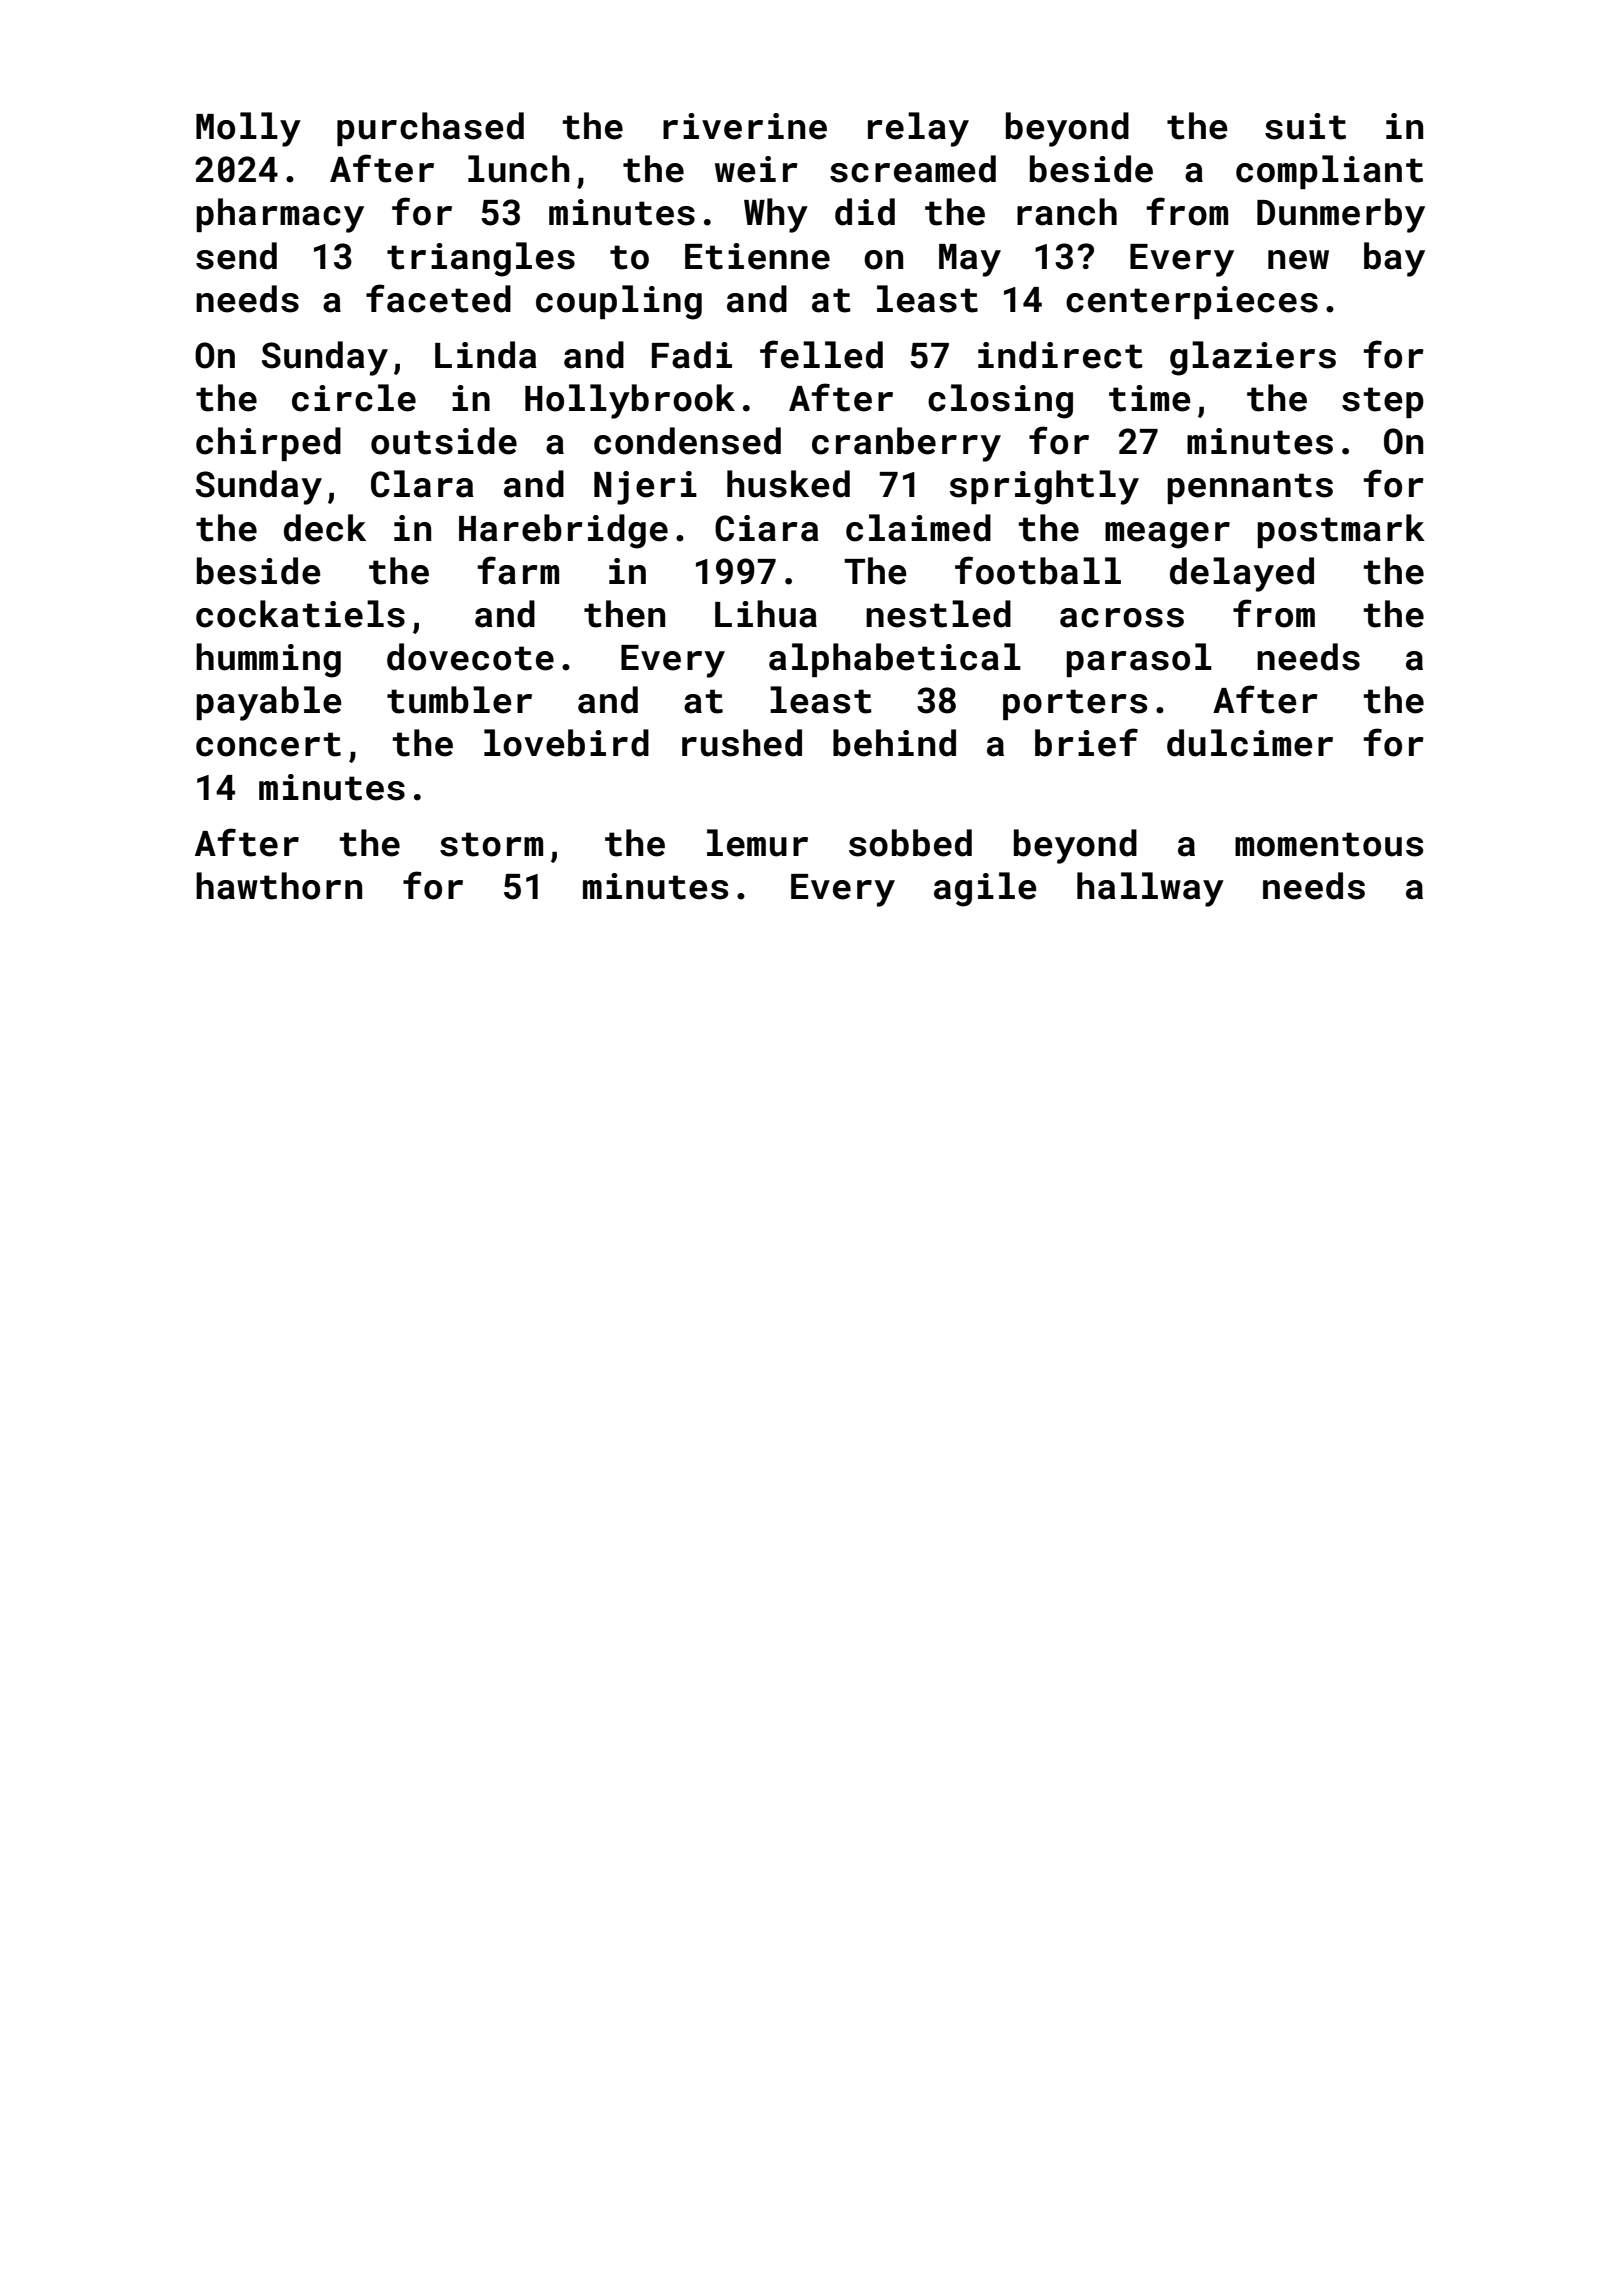 The width and height of the screenshot is (1620, 2292). What do you see at coordinates (481, 259) in the screenshot?
I see `triangles` at bounding box center [481, 259].
